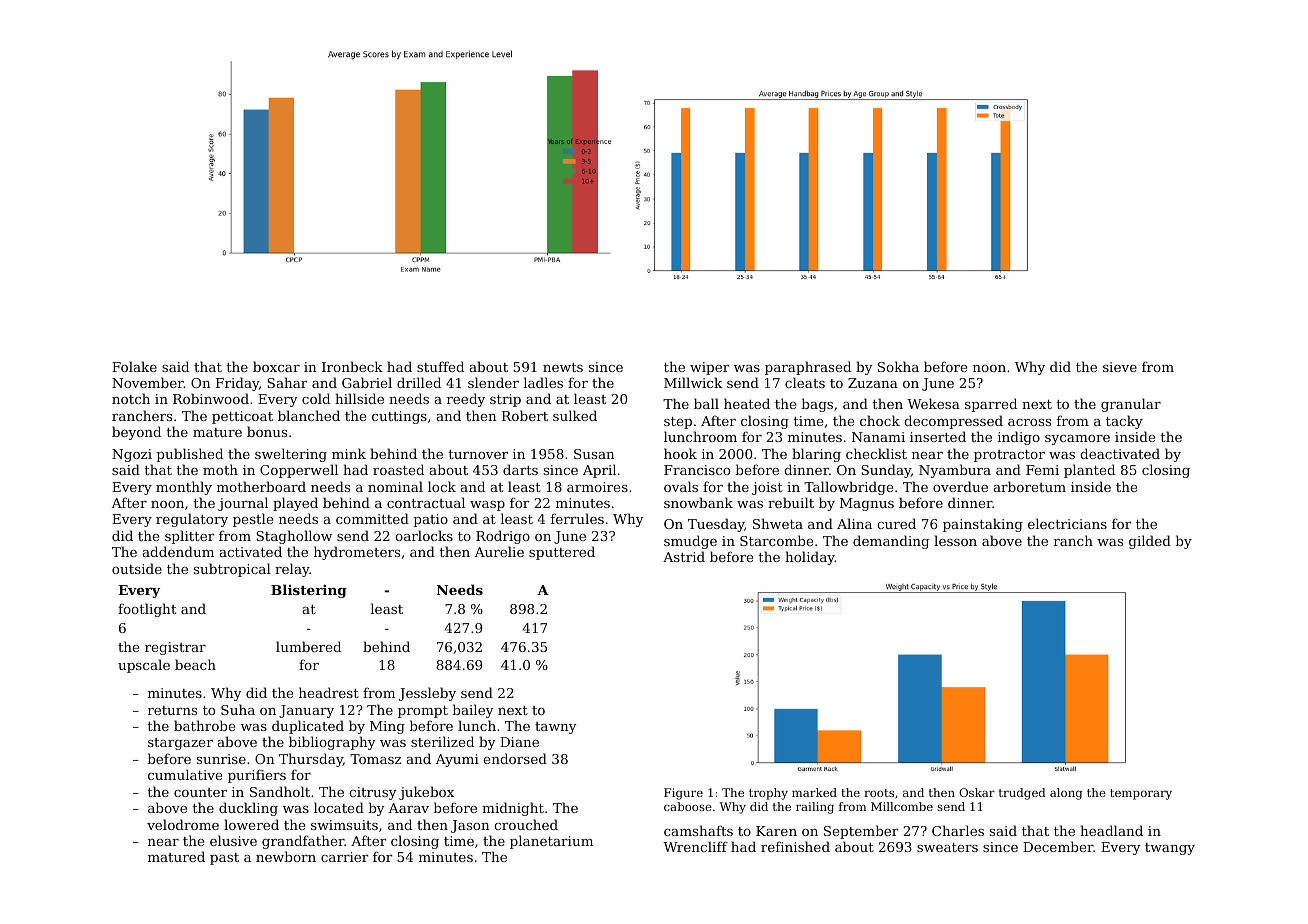 The image size is (1308, 924). I want to click on Ironbeck, so click(352, 366).
